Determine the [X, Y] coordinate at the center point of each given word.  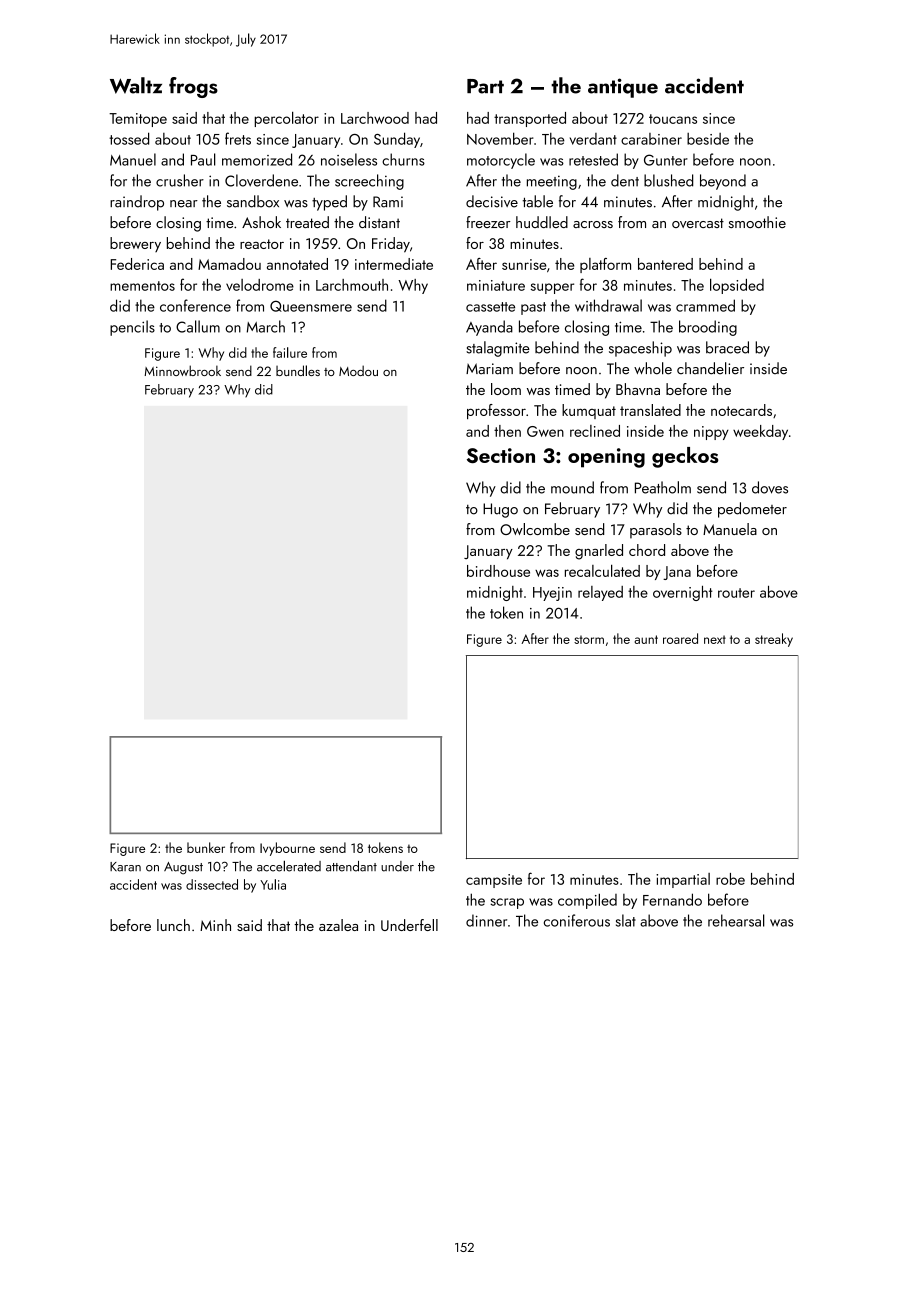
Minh [215, 925]
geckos [685, 457]
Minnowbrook [182, 370]
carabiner [651, 139]
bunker [206, 847]
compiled [587, 901]
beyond [723, 182]
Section [501, 455]
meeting [552, 182]
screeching [369, 182]
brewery [135, 244]
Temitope [138, 120]
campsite [494, 881]
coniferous [577, 920]
